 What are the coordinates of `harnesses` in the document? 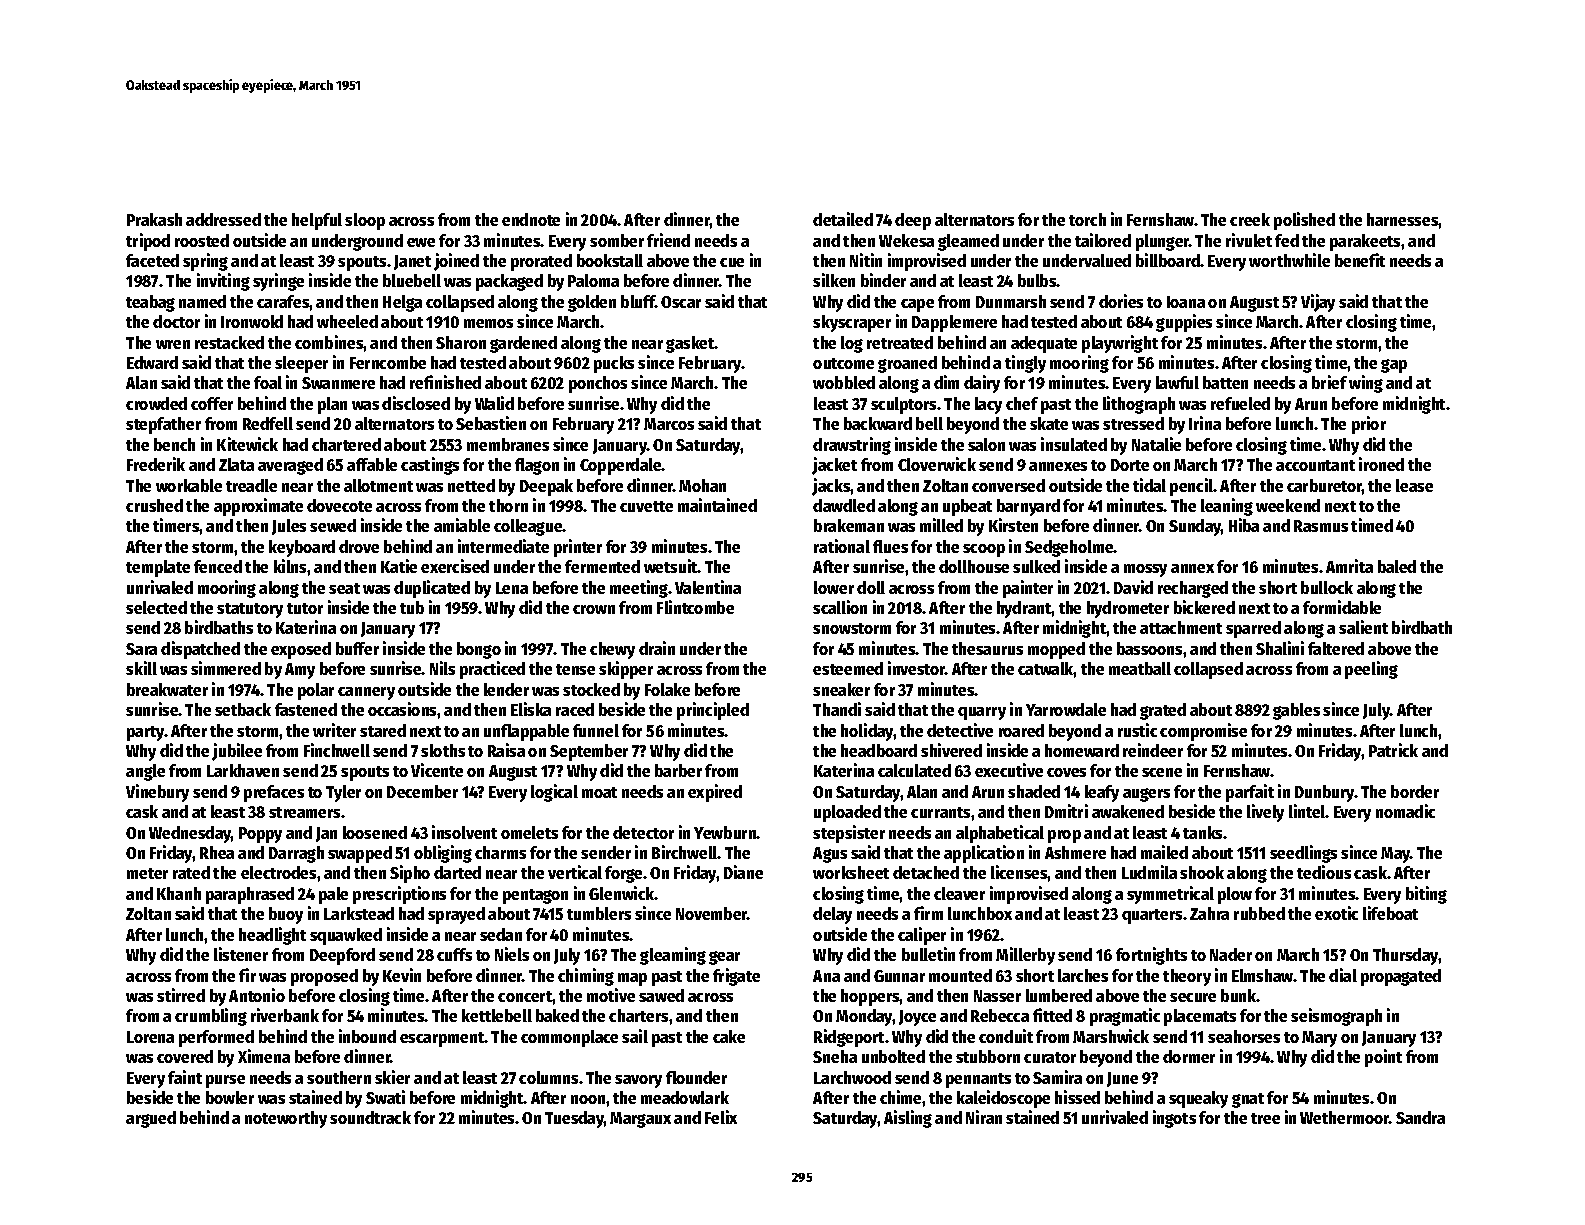 It's located at (1403, 219).
